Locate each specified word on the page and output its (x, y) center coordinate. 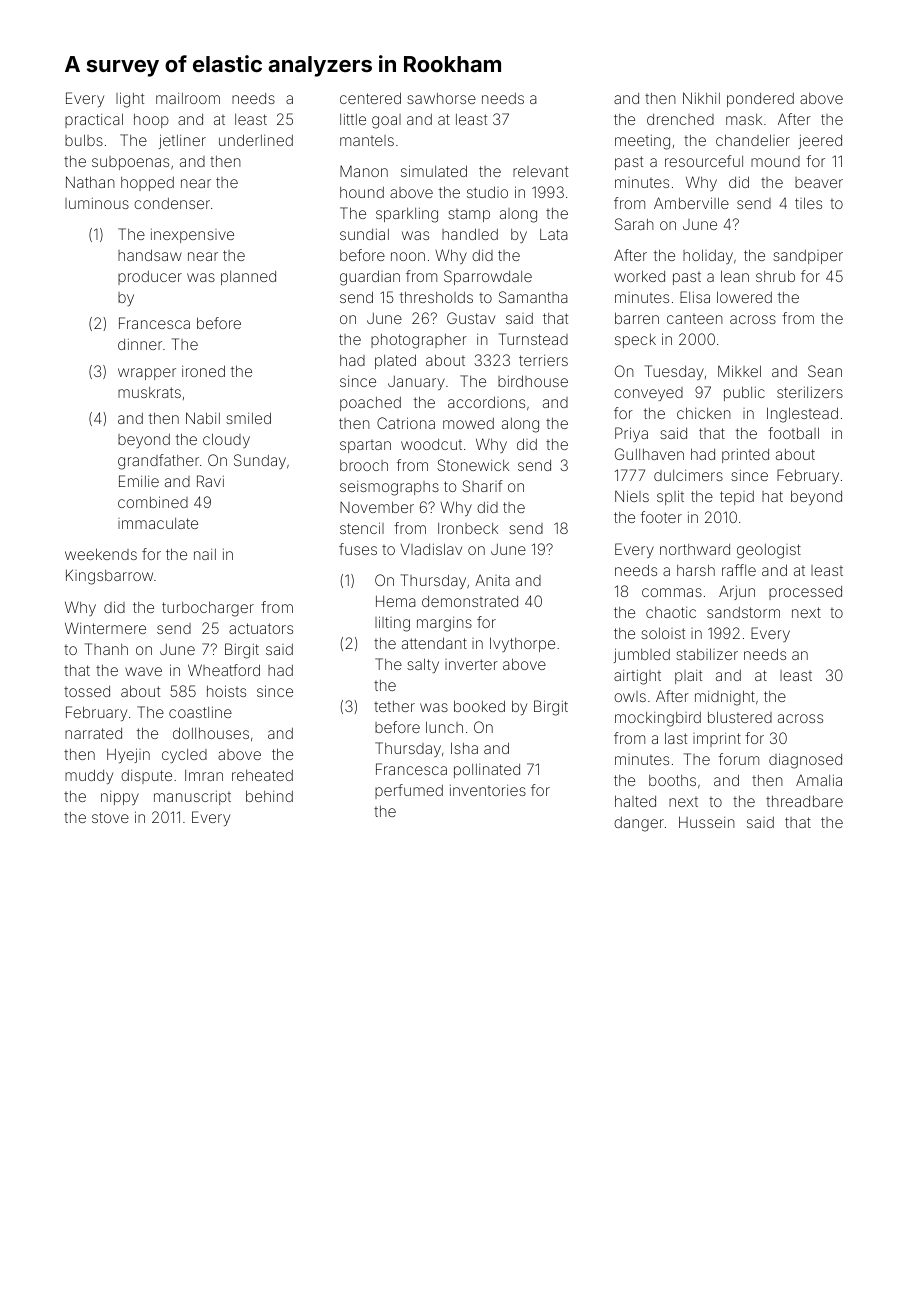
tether (394, 706)
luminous (97, 203)
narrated (93, 733)
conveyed (648, 394)
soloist (663, 633)
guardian (370, 278)
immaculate (158, 523)
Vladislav (431, 549)
